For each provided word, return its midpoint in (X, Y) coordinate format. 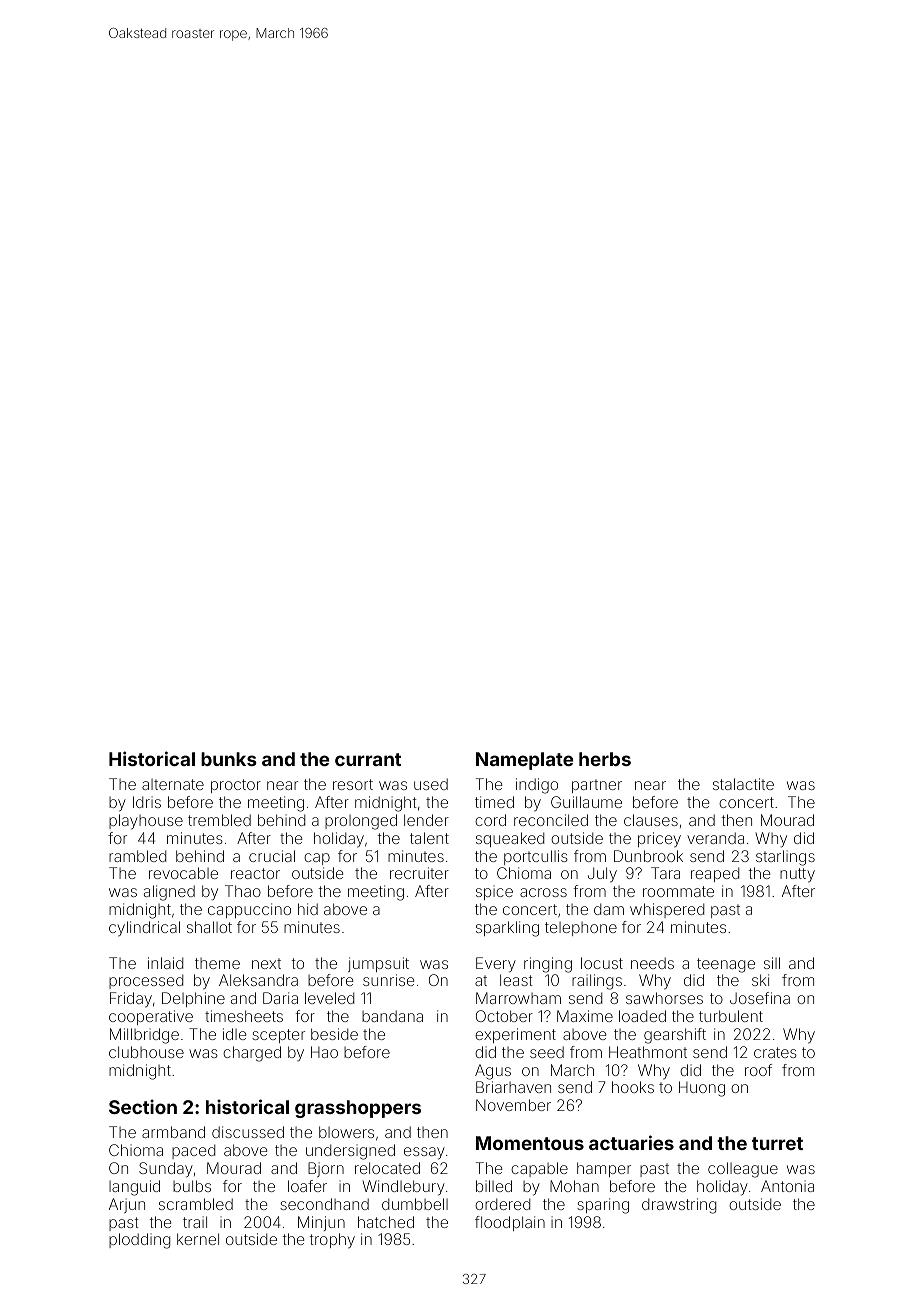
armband (173, 1132)
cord (490, 820)
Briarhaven (513, 1087)
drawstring (679, 1206)
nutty (797, 875)
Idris (147, 802)
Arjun (127, 1205)
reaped (715, 874)
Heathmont (648, 1052)
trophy (332, 1241)
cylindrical (144, 929)
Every (496, 965)
